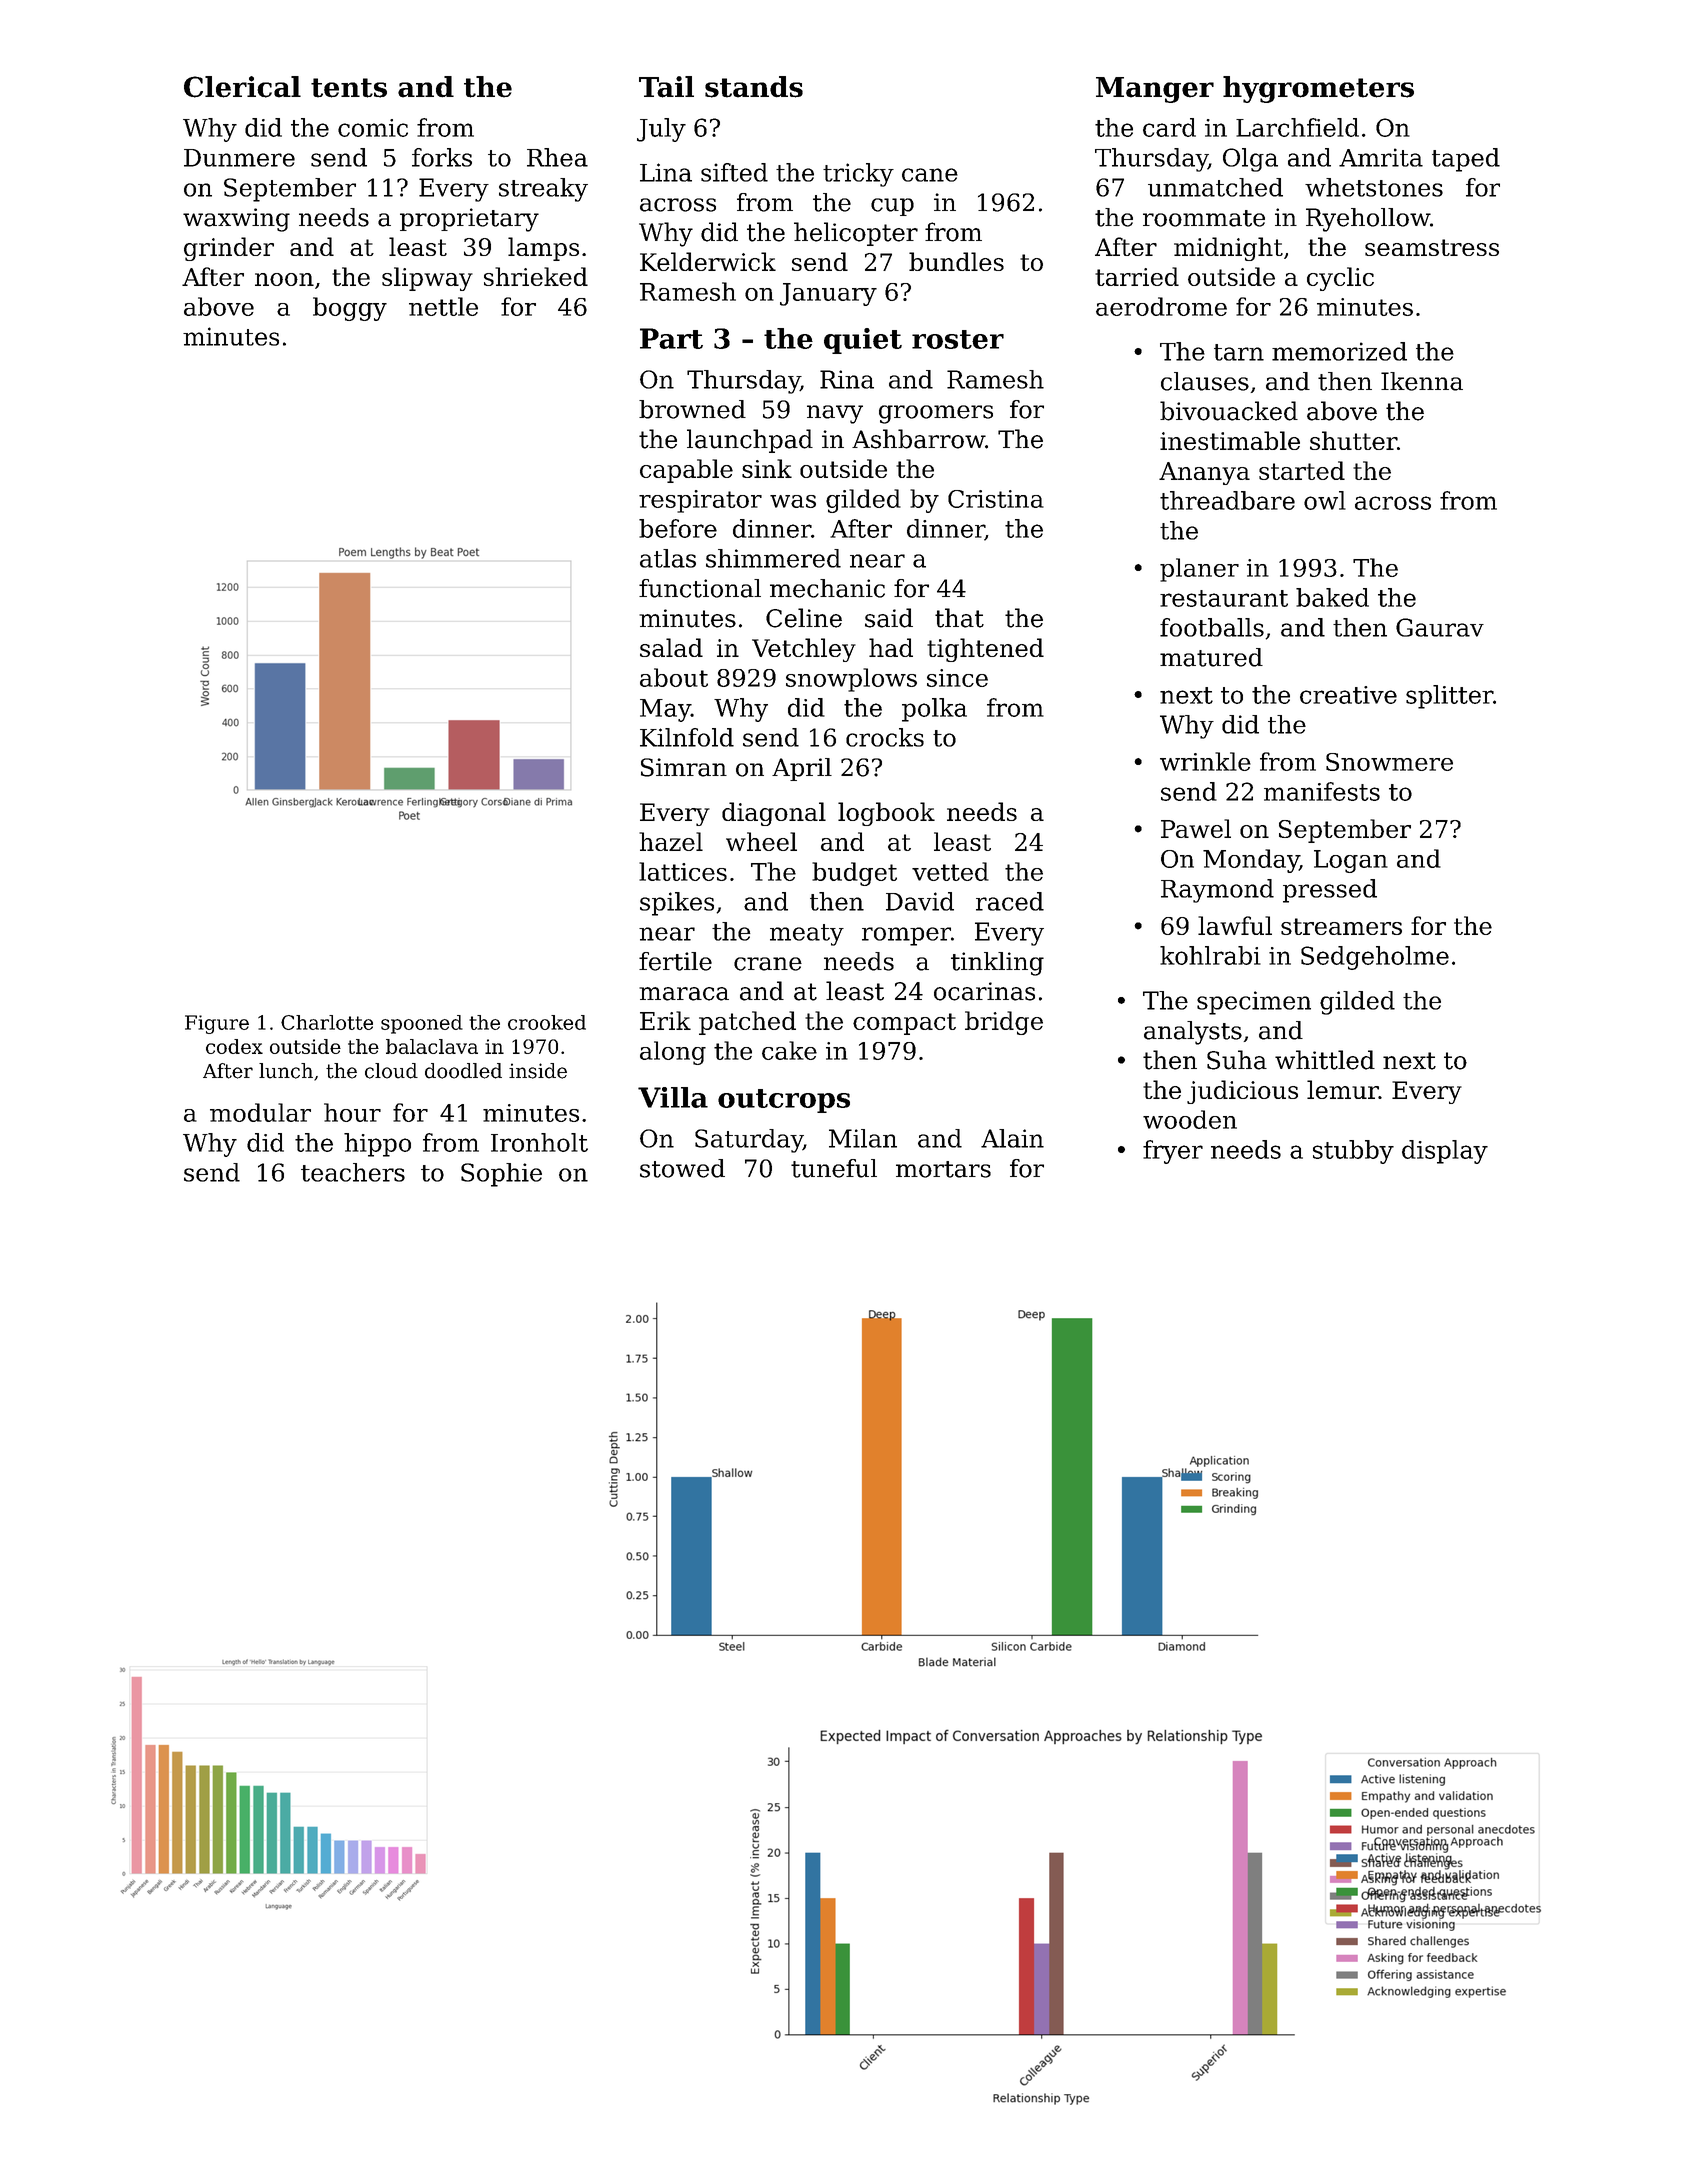 The image size is (1683, 2178). What do you see at coordinates (260, 1112) in the page?
I see `modular` at bounding box center [260, 1112].
